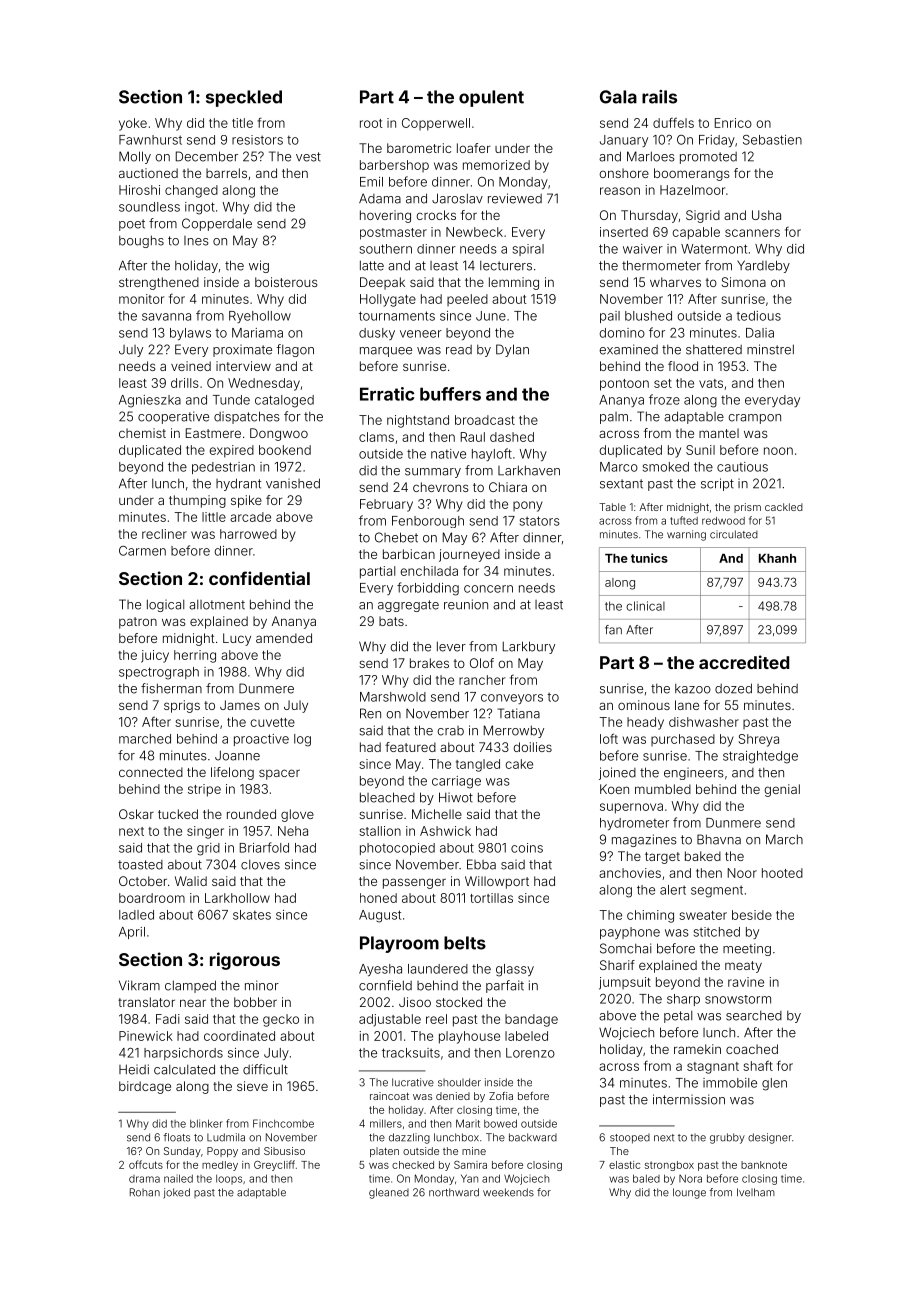 This document has height=1308, width=924. What do you see at coordinates (666, 467) in the document?
I see `smoked` at bounding box center [666, 467].
